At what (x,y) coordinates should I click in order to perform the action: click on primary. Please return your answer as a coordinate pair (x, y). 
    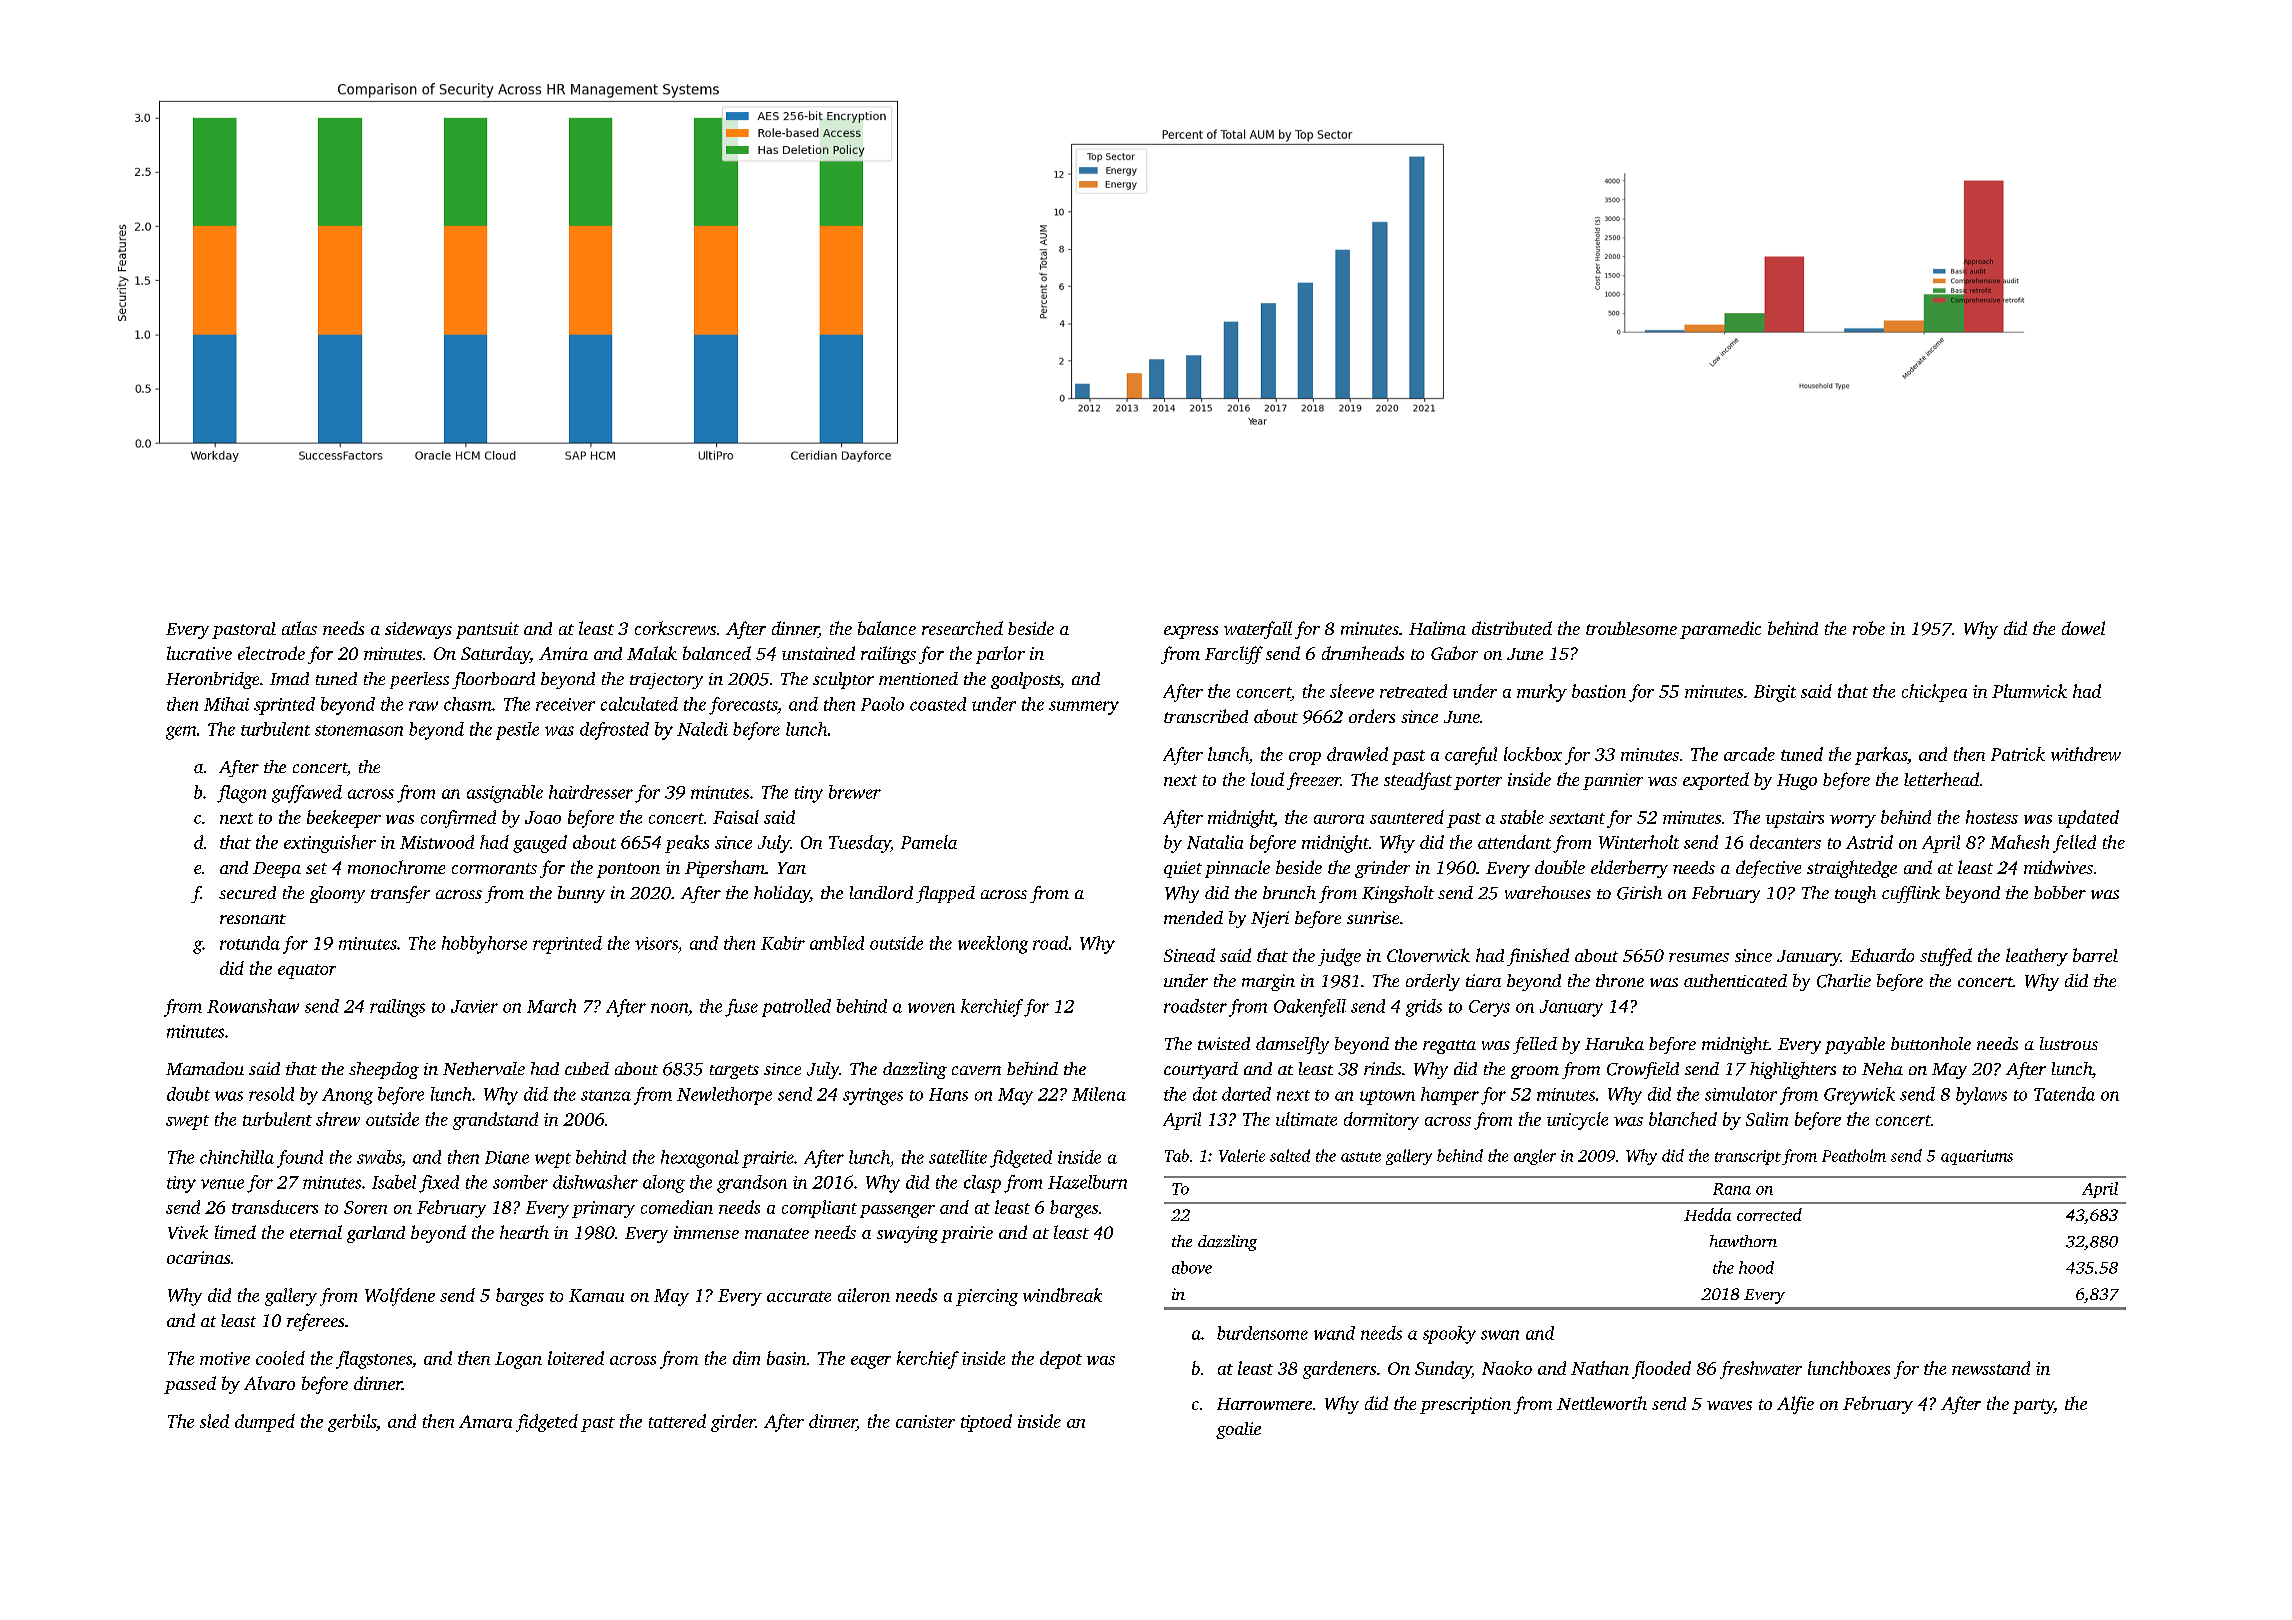
    Looking at the image, I should click on (603, 1209).
